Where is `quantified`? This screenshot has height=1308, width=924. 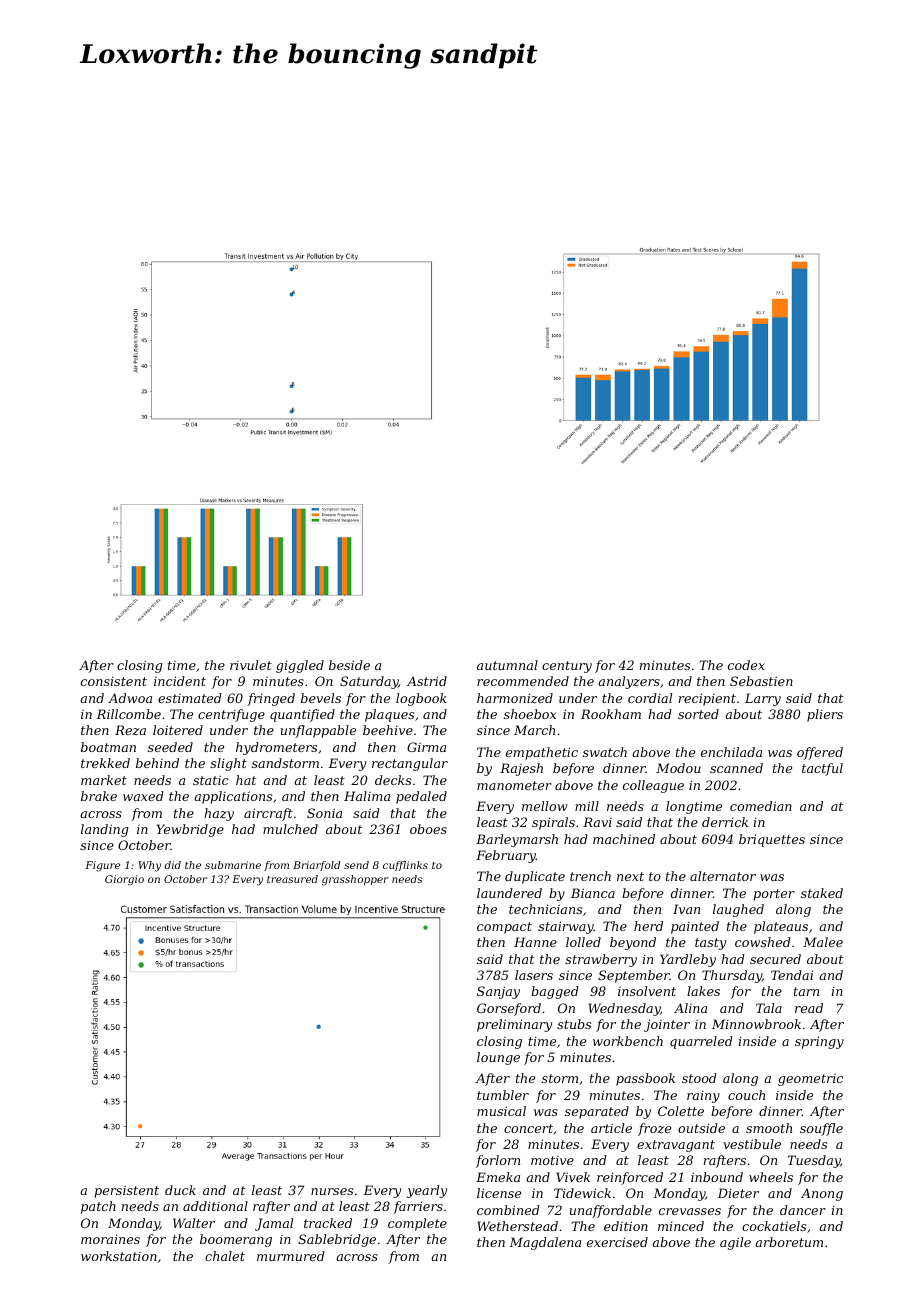
quantified is located at coordinates (302, 715).
